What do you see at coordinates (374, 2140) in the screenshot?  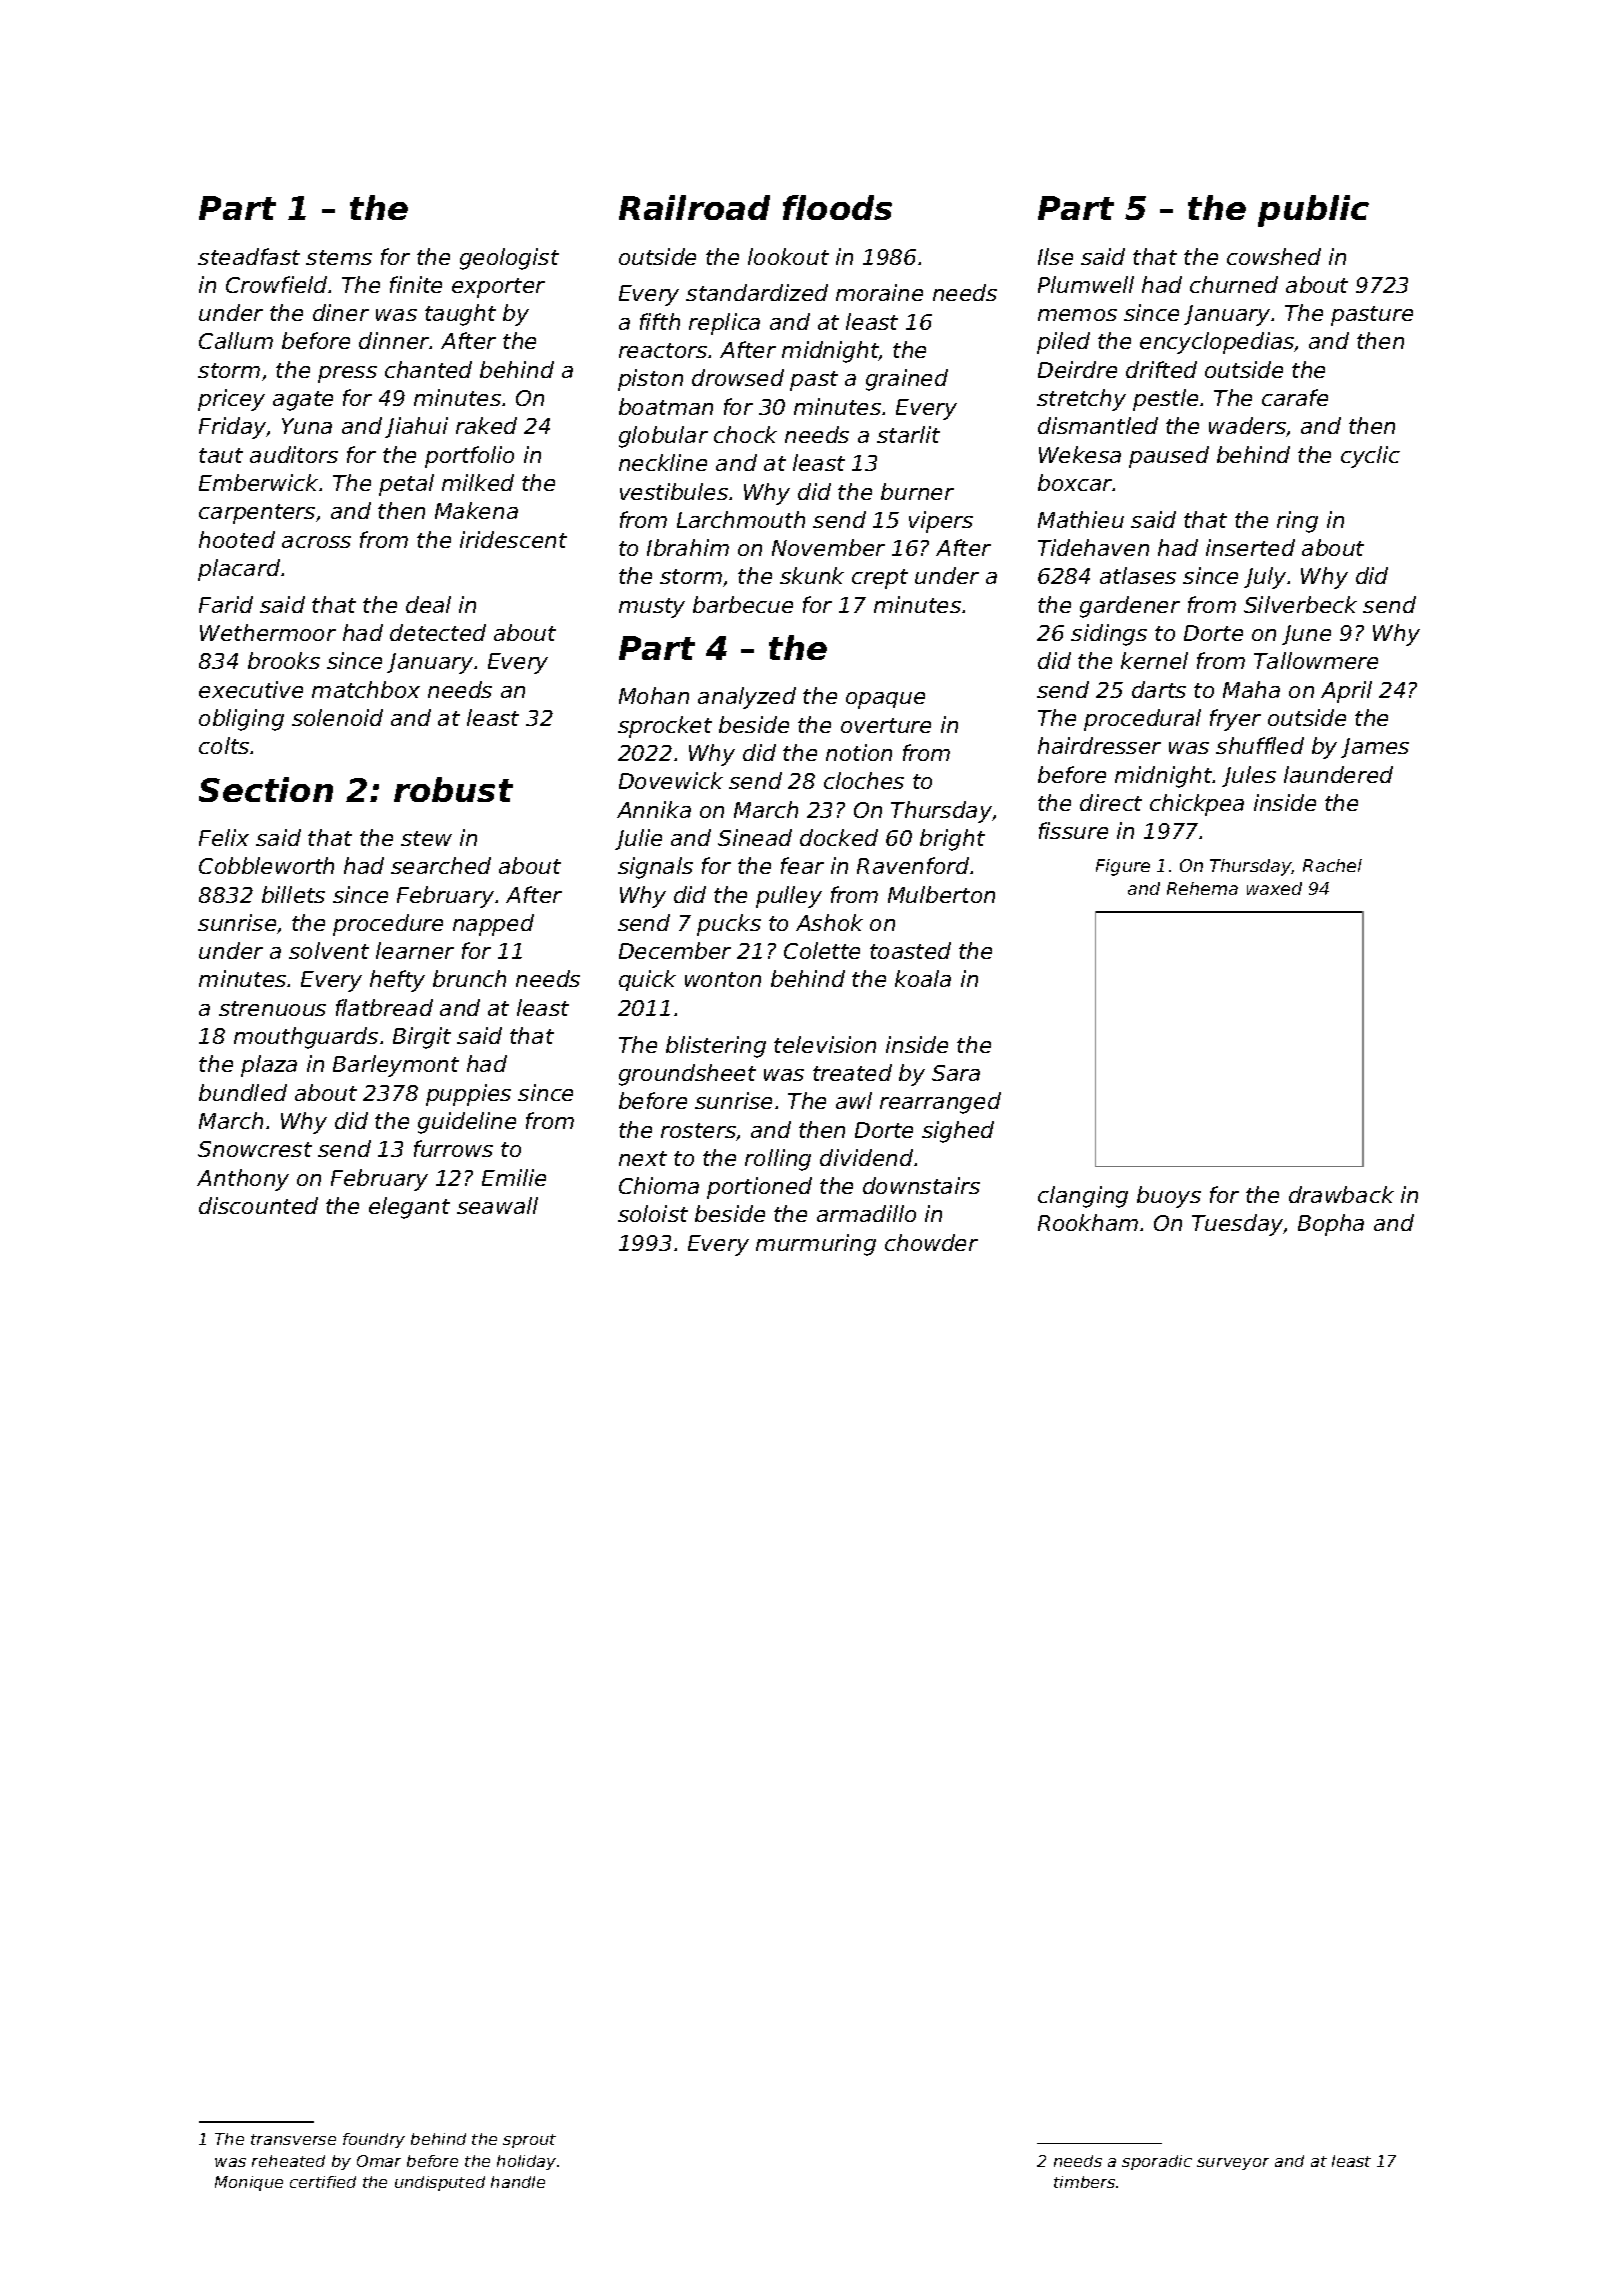 I see `foundry` at bounding box center [374, 2140].
